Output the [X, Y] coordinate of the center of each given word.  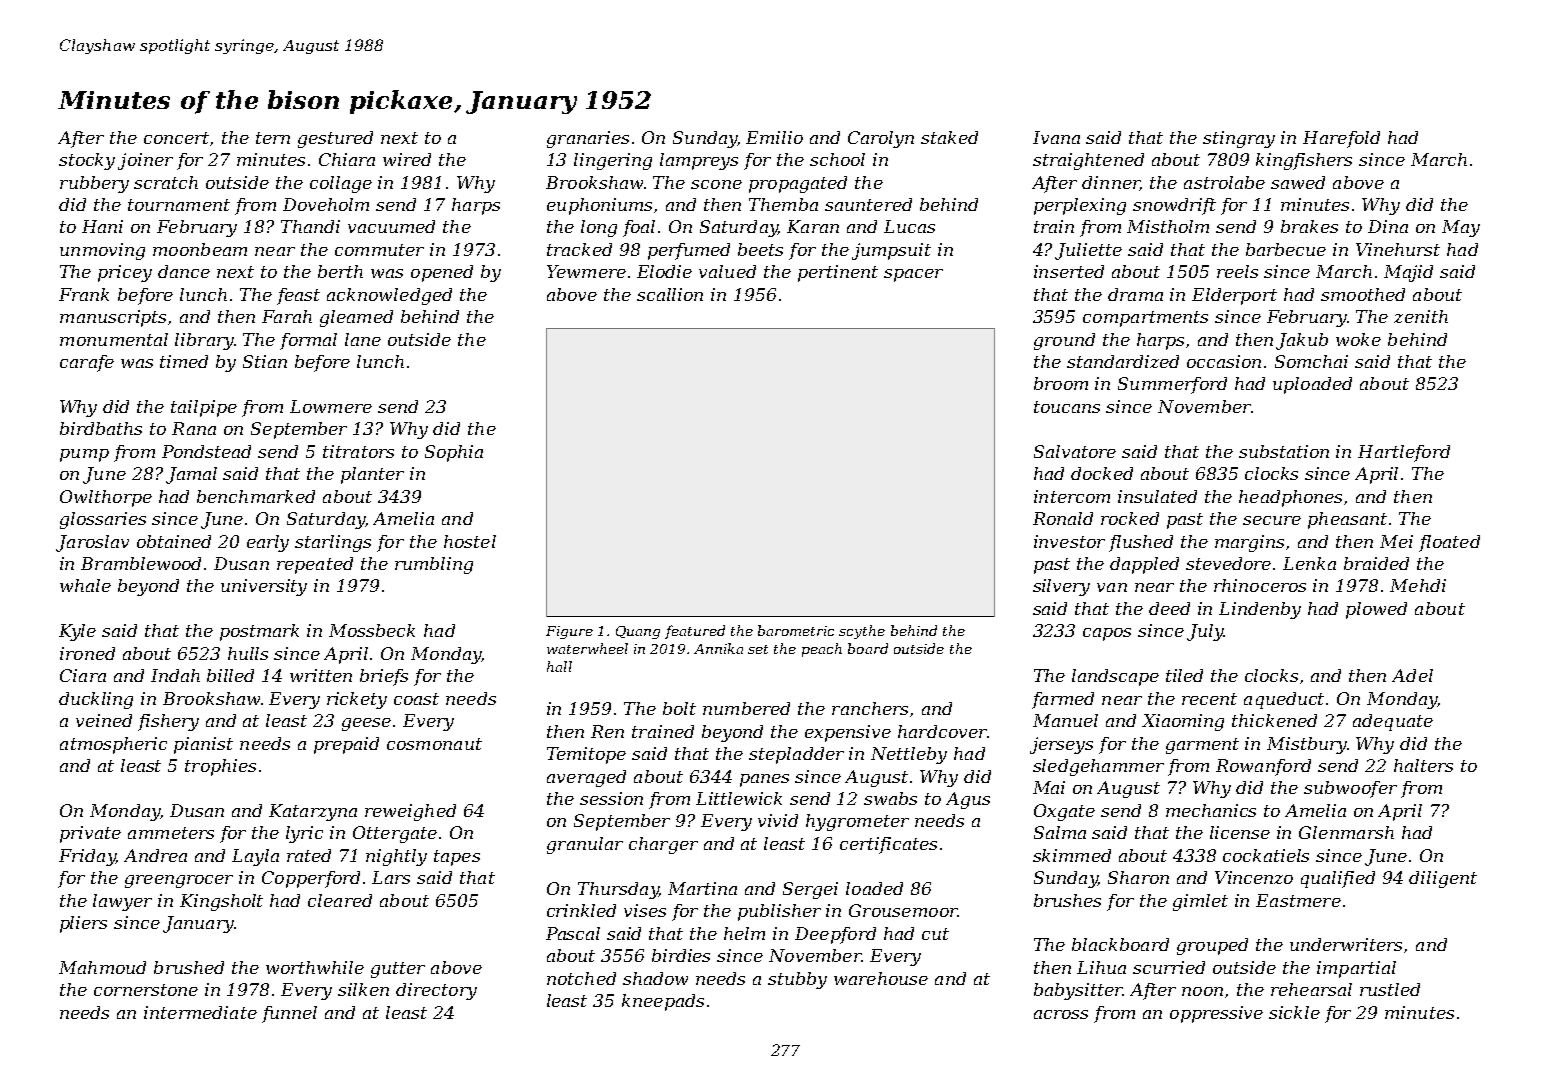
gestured [335, 139]
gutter [398, 970]
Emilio [774, 137]
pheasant [1347, 520]
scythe [862, 632]
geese [366, 724]
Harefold [1341, 139]
